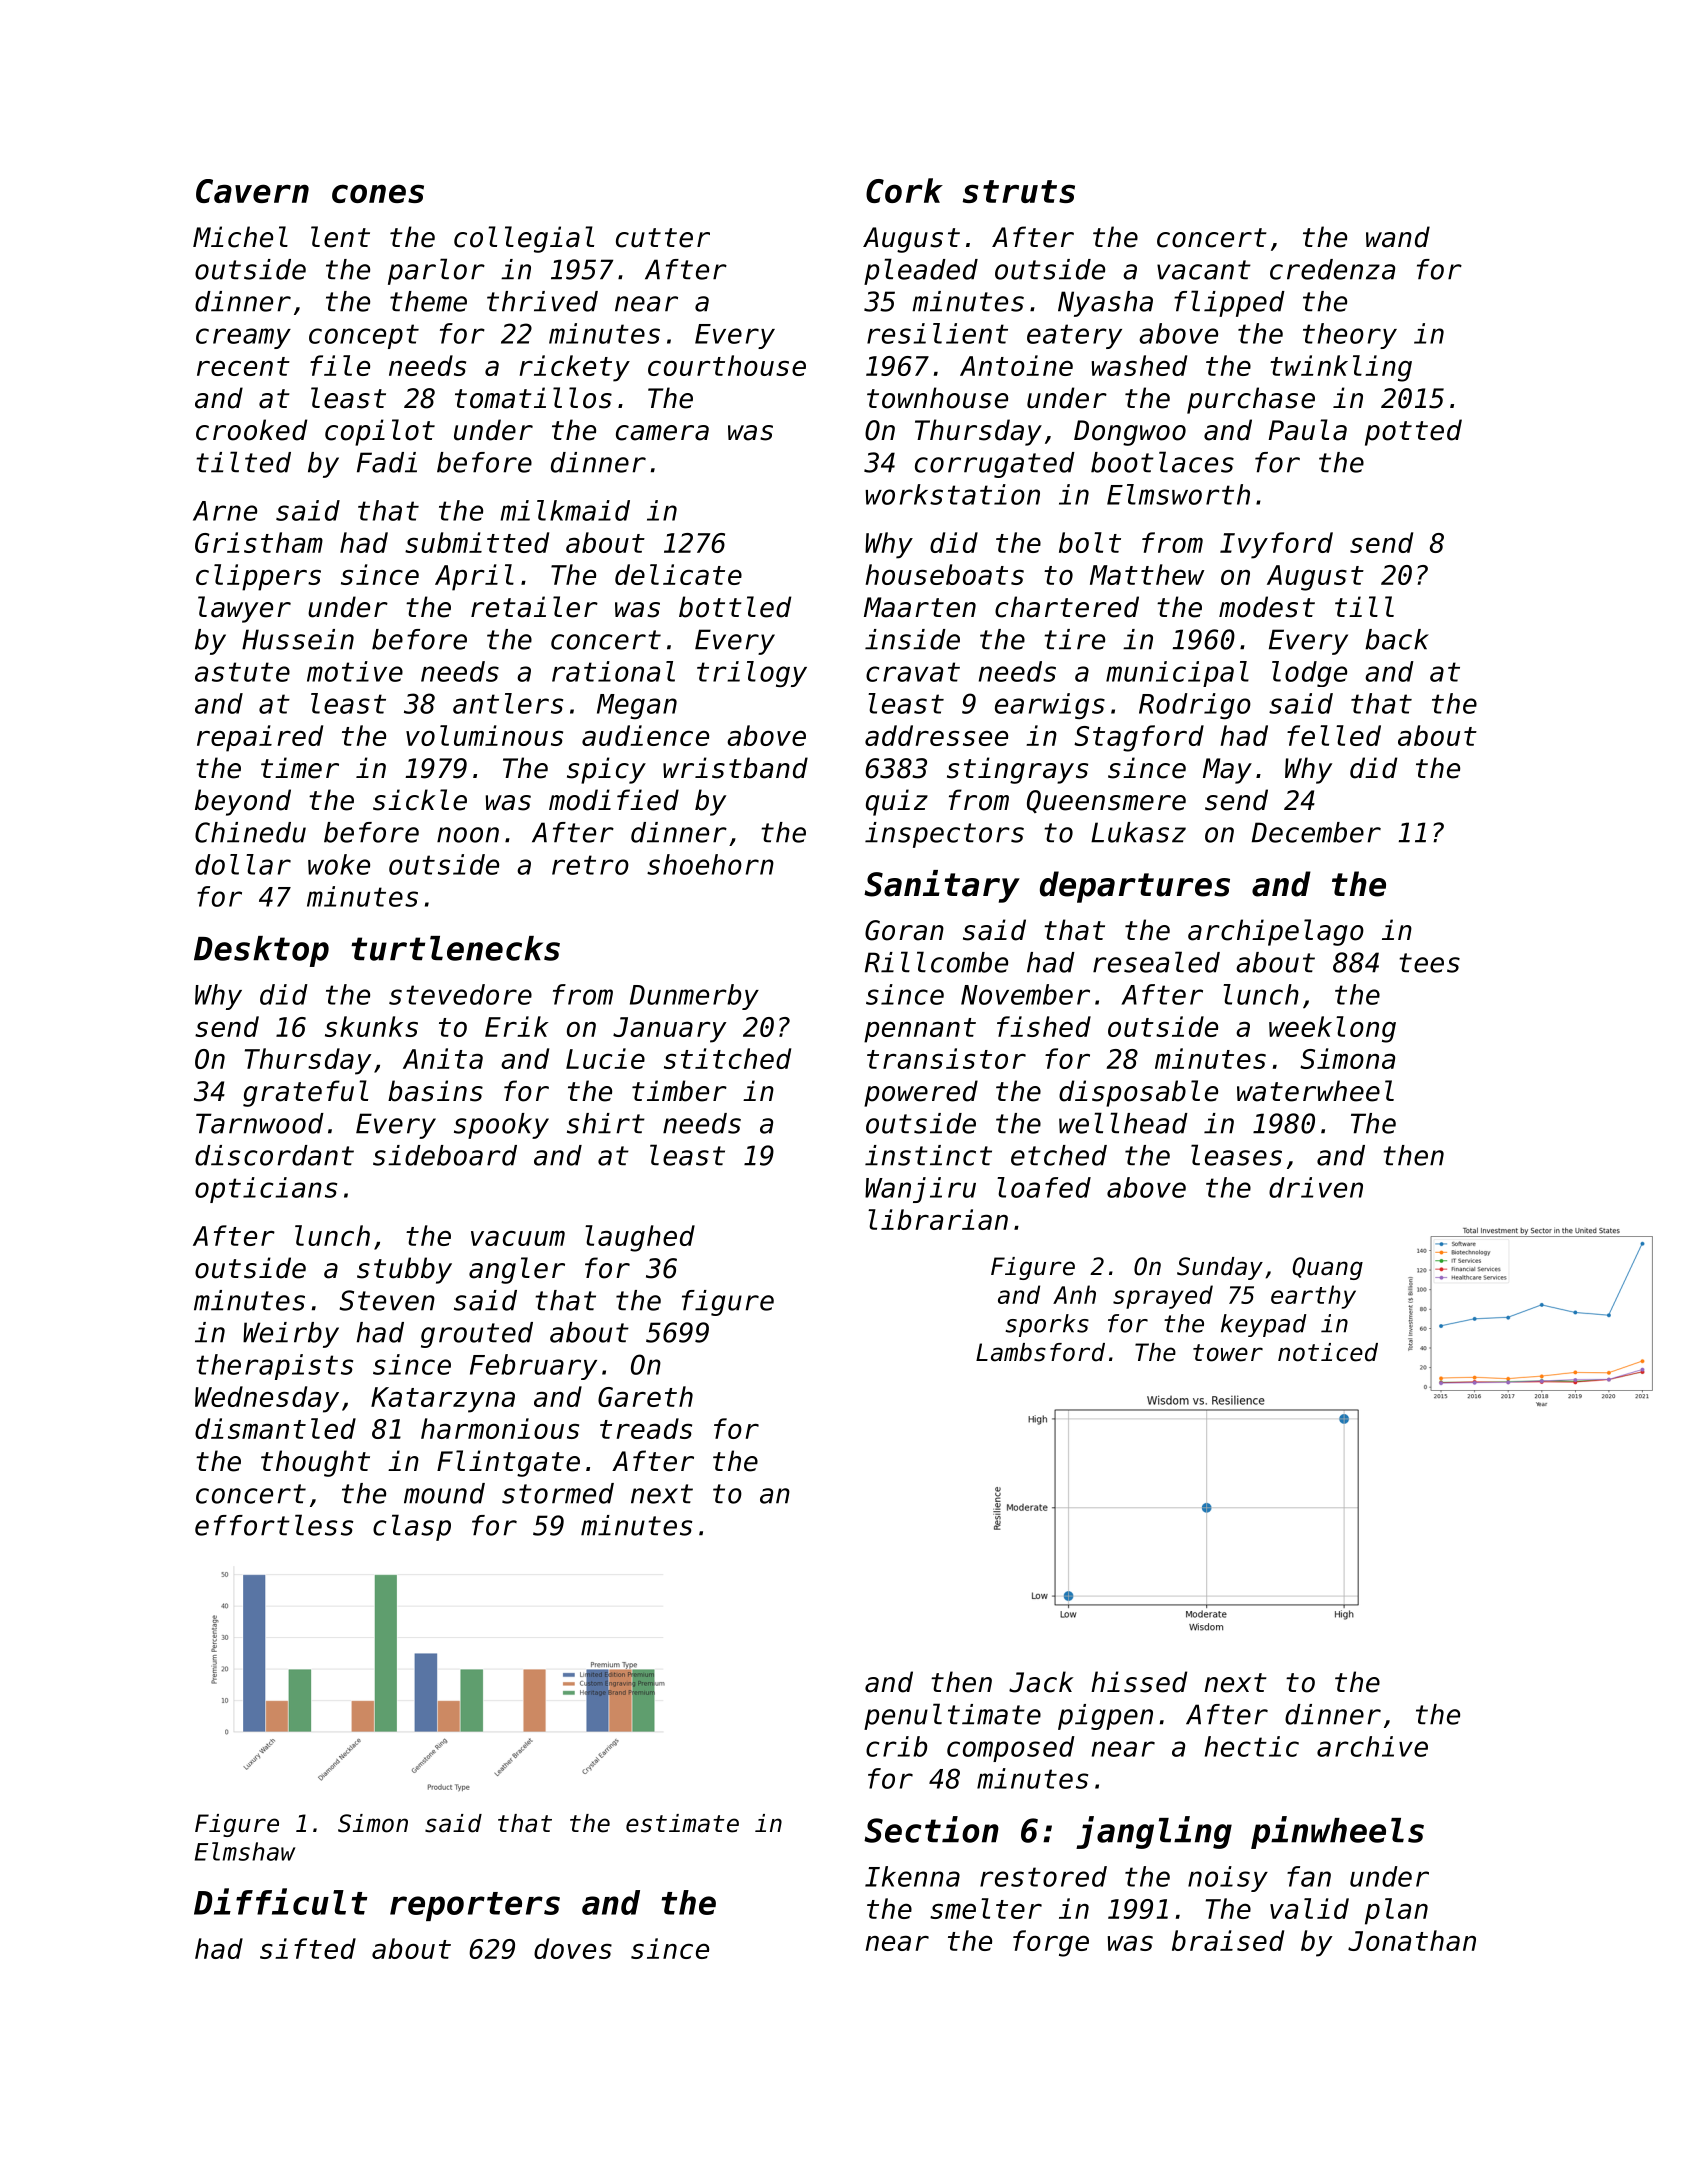 The height and width of the screenshot is (2178, 1683). Describe the element at coordinates (1334, 735) in the screenshot. I see `felled` at that location.
